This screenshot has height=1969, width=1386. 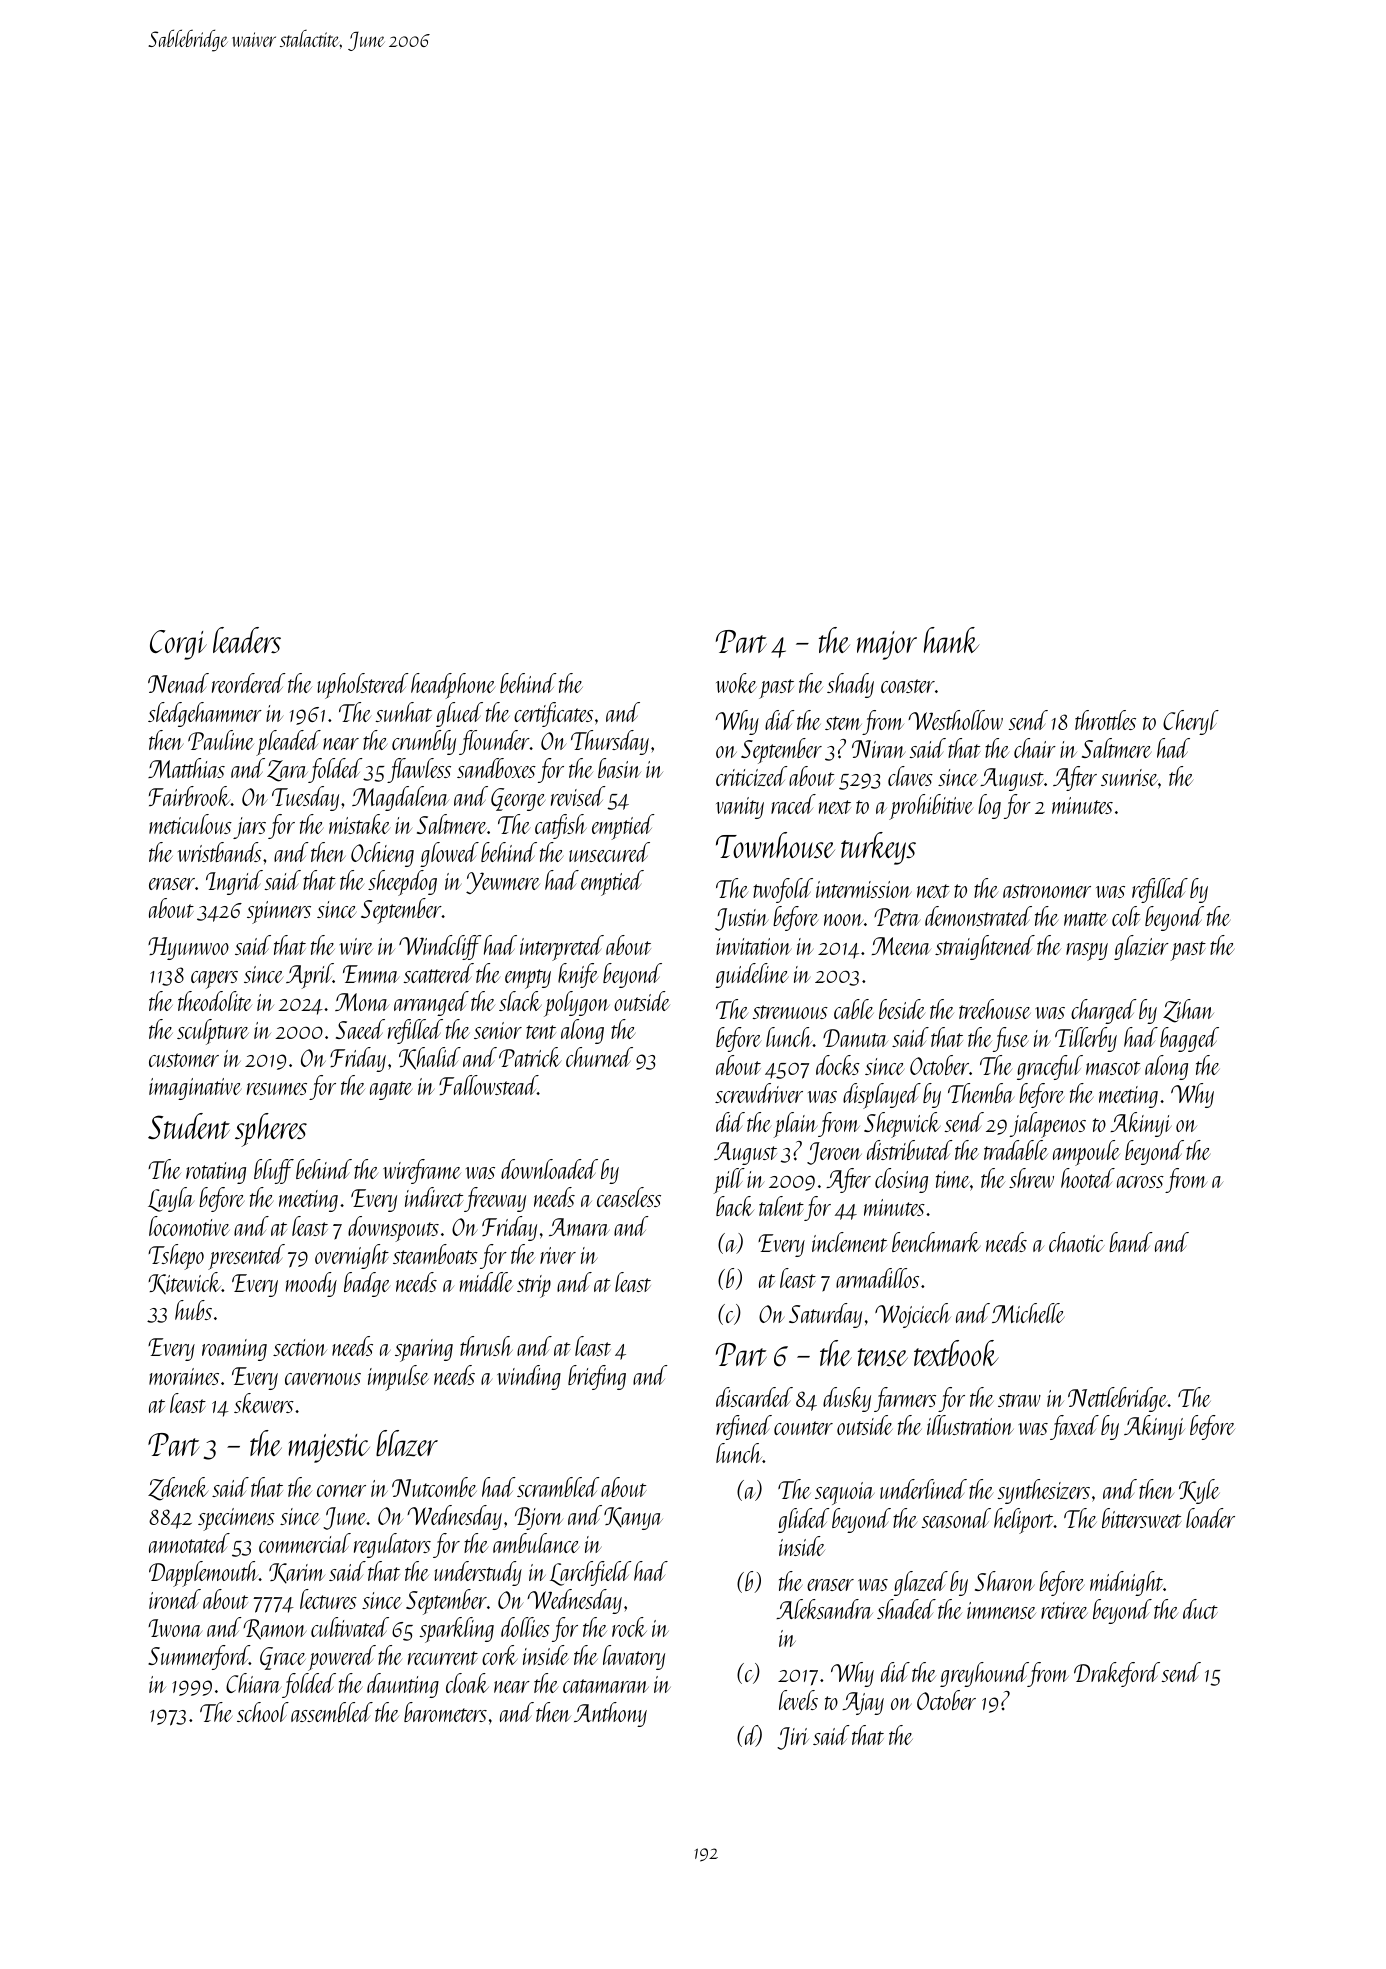 What do you see at coordinates (562, 948) in the screenshot?
I see `interpreted` at bounding box center [562, 948].
